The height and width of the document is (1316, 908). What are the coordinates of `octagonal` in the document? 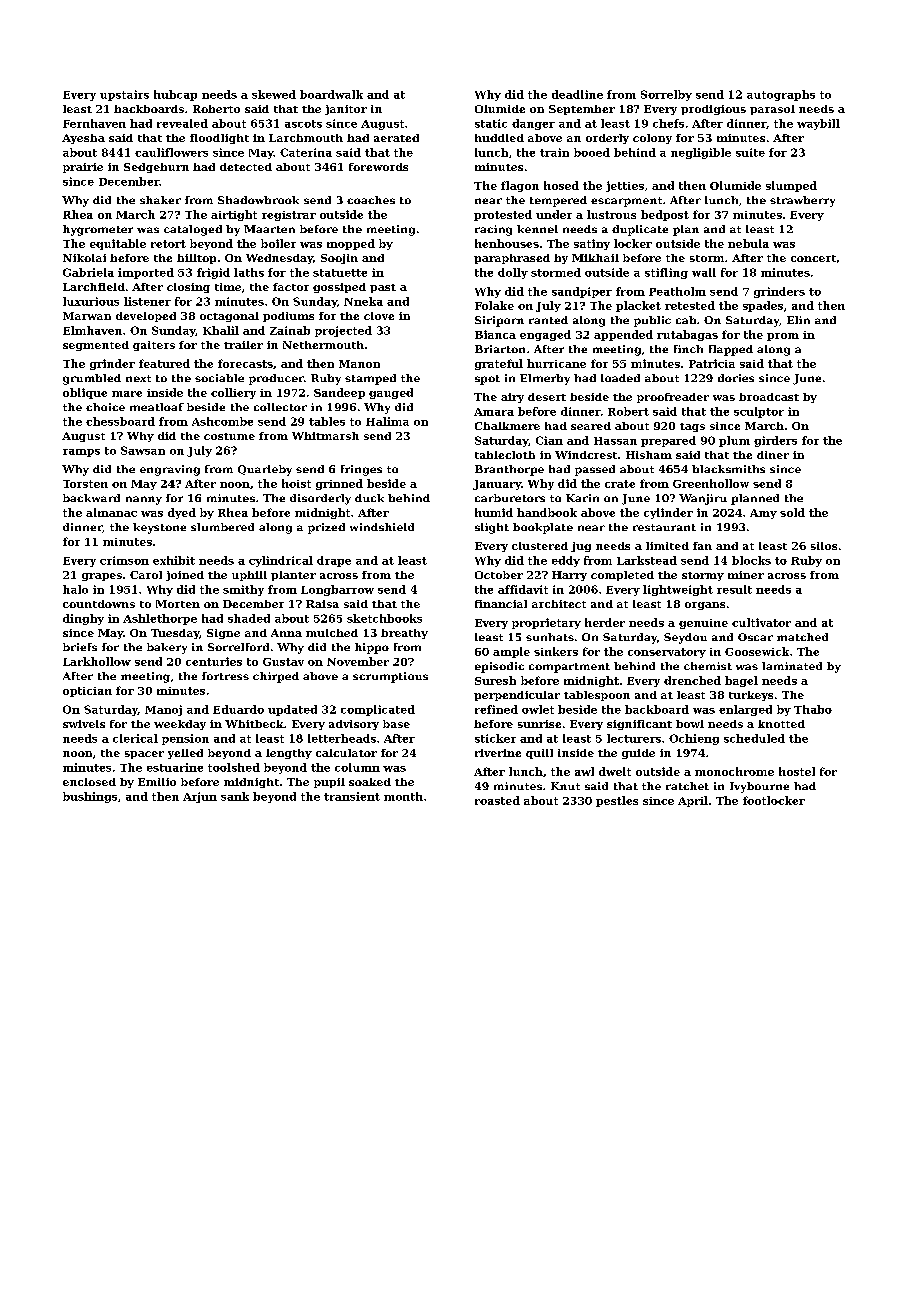 It's located at (229, 317).
